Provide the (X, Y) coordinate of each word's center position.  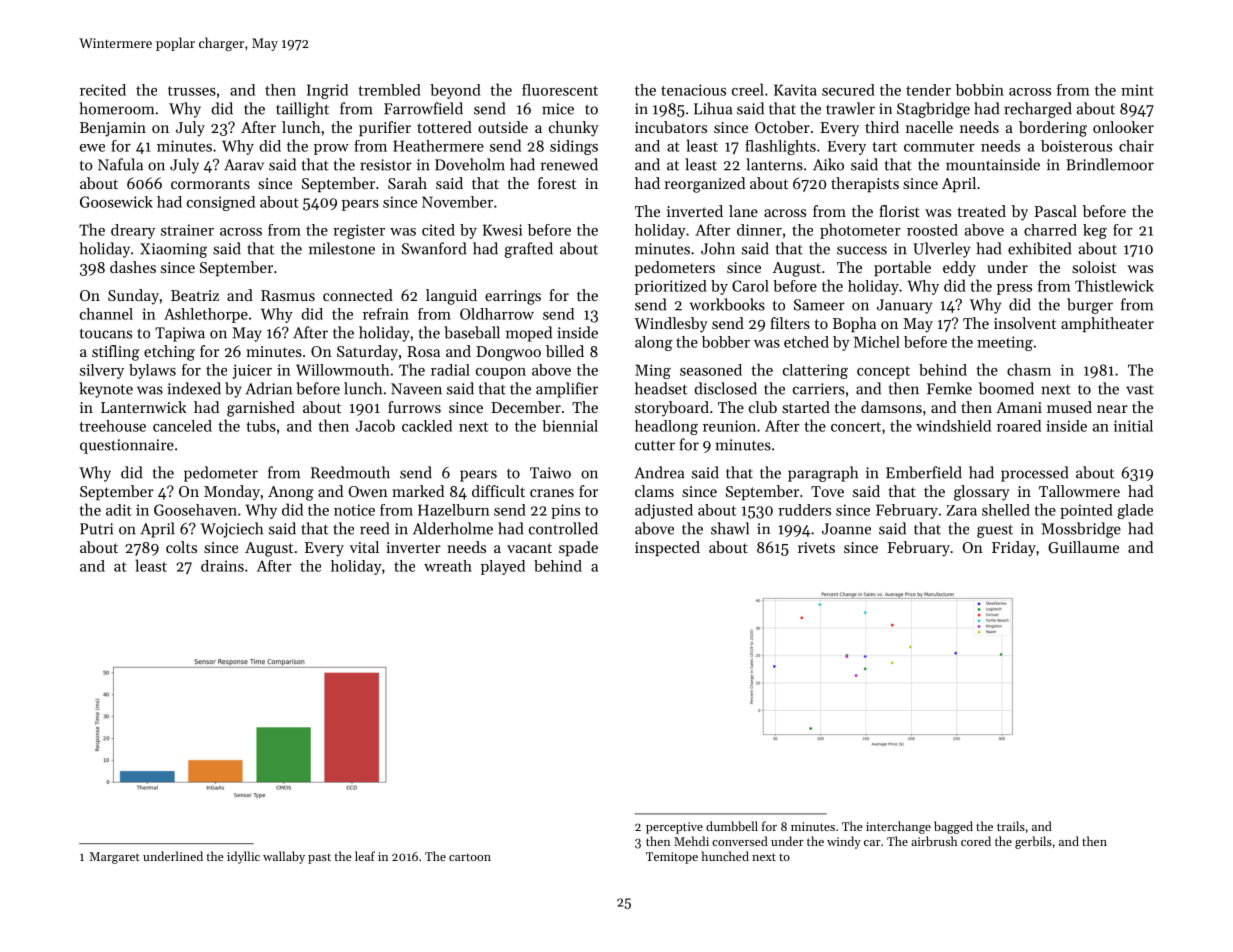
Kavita (795, 90)
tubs (261, 426)
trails (1011, 826)
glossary (982, 493)
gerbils (1033, 842)
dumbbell (732, 826)
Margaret (115, 858)
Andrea (659, 472)
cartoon (470, 857)
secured (848, 90)
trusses (192, 91)
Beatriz (195, 295)
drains (222, 566)
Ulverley (941, 250)
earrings (513, 297)
